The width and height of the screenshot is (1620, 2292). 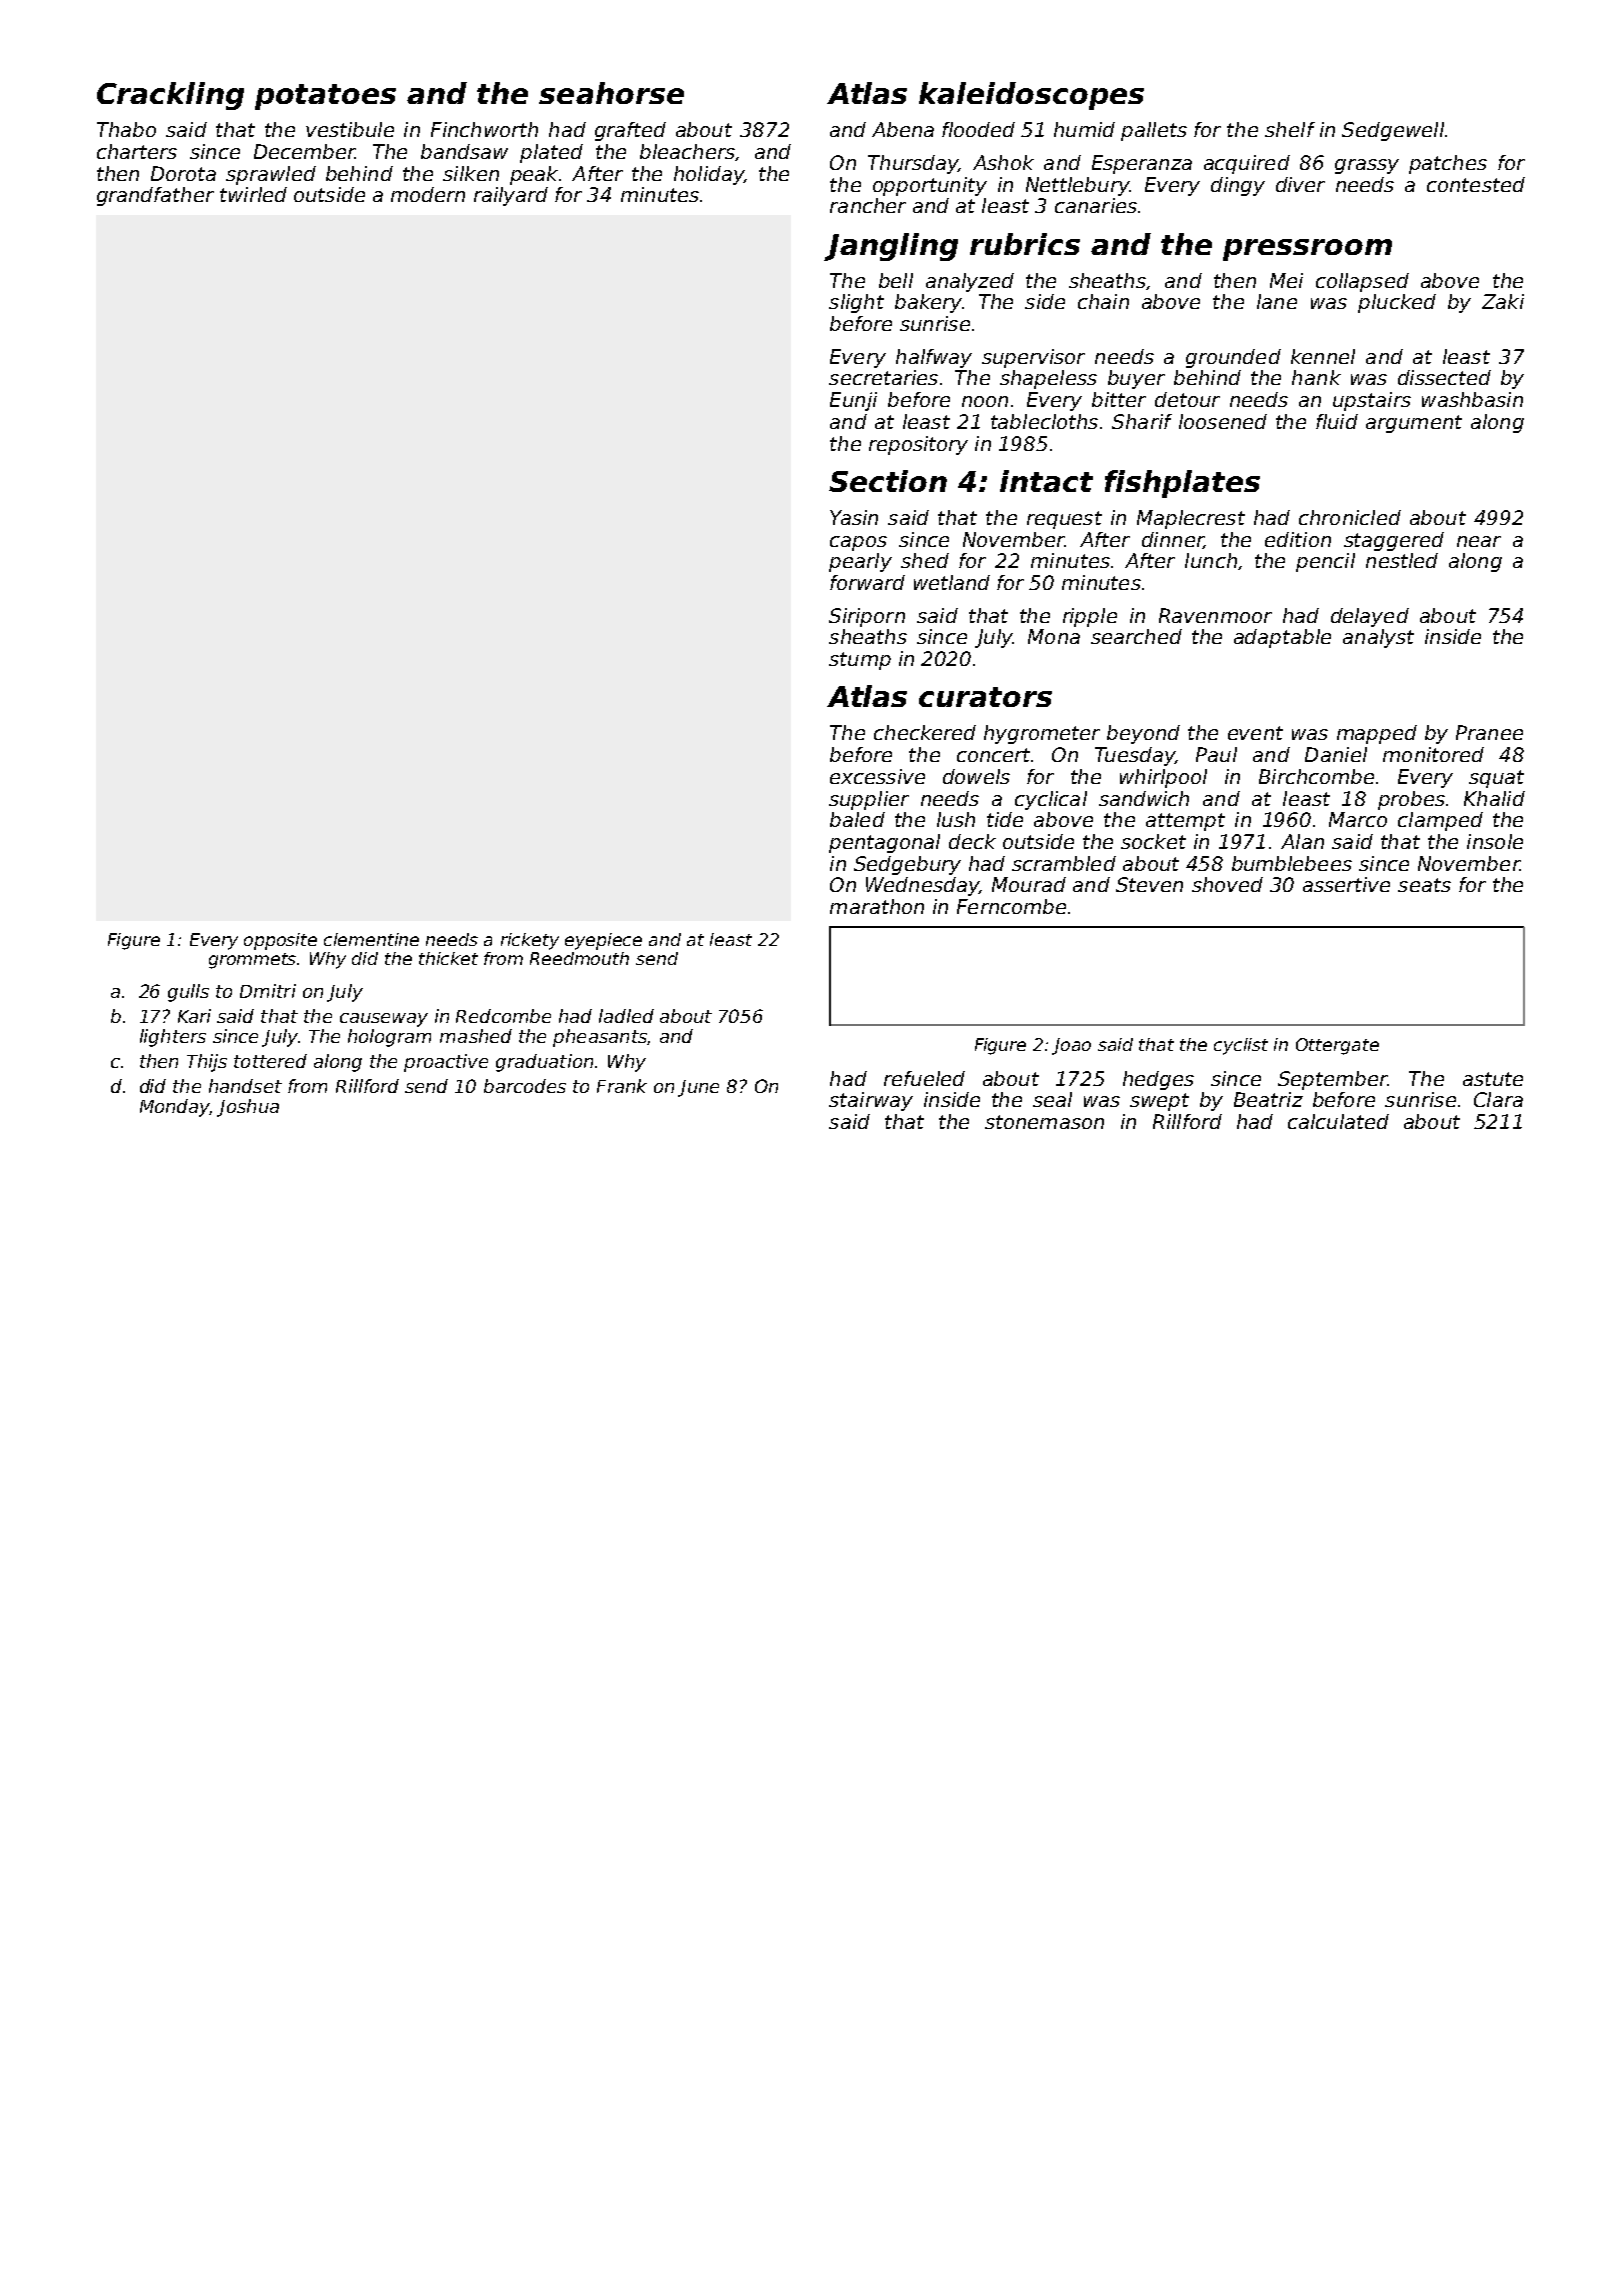 I want to click on forward, so click(x=867, y=582).
